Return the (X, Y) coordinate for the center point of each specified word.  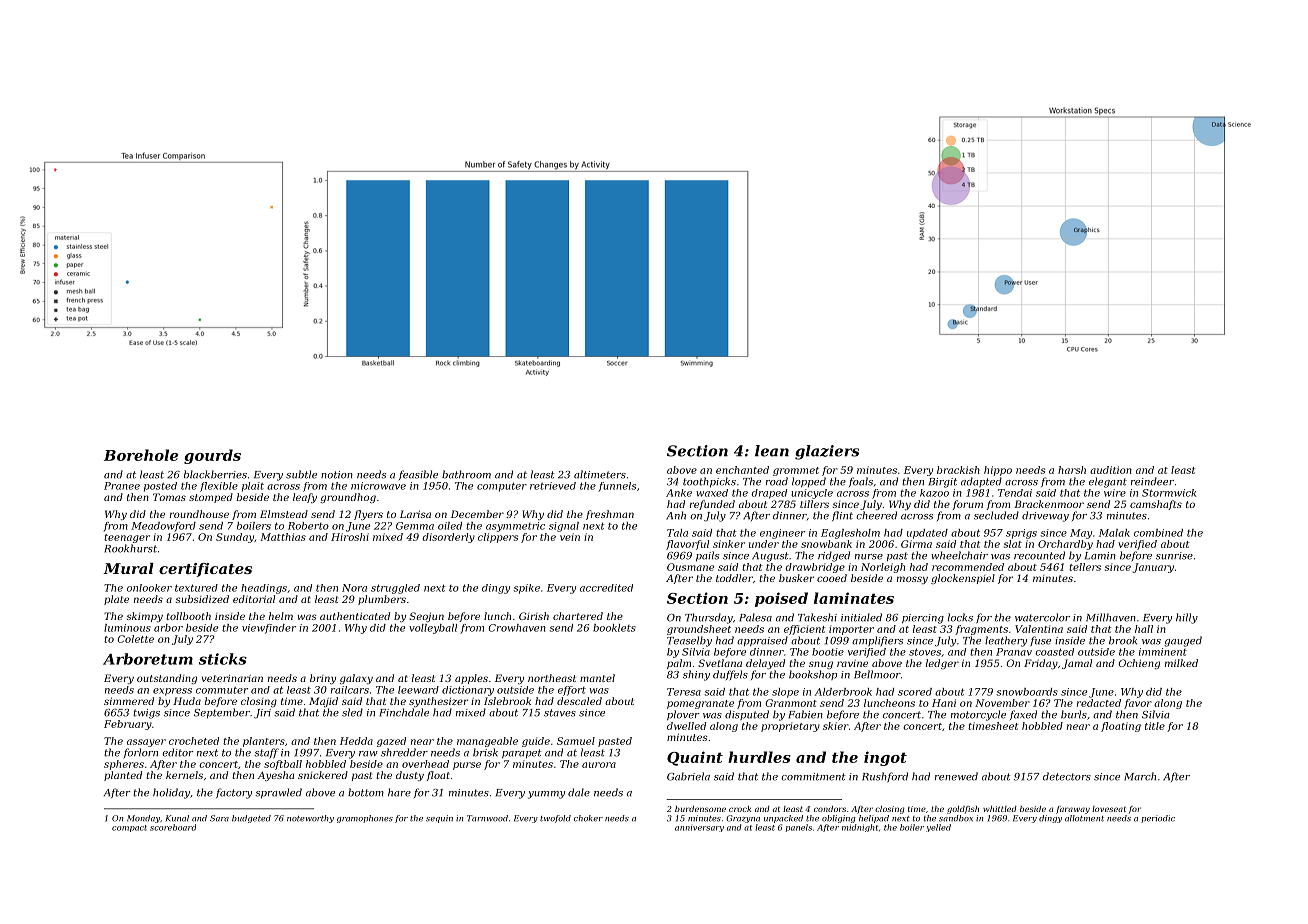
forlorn (141, 753)
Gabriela (688, 776)
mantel (597, 678)
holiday (171, 793)
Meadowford (163, 527)
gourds (212, 456)
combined (1158, 533)
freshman (610, 515)
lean (772, 451)
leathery (1006, 641)
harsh (1072, 470)
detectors (1067, 776)
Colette (136, 639)
